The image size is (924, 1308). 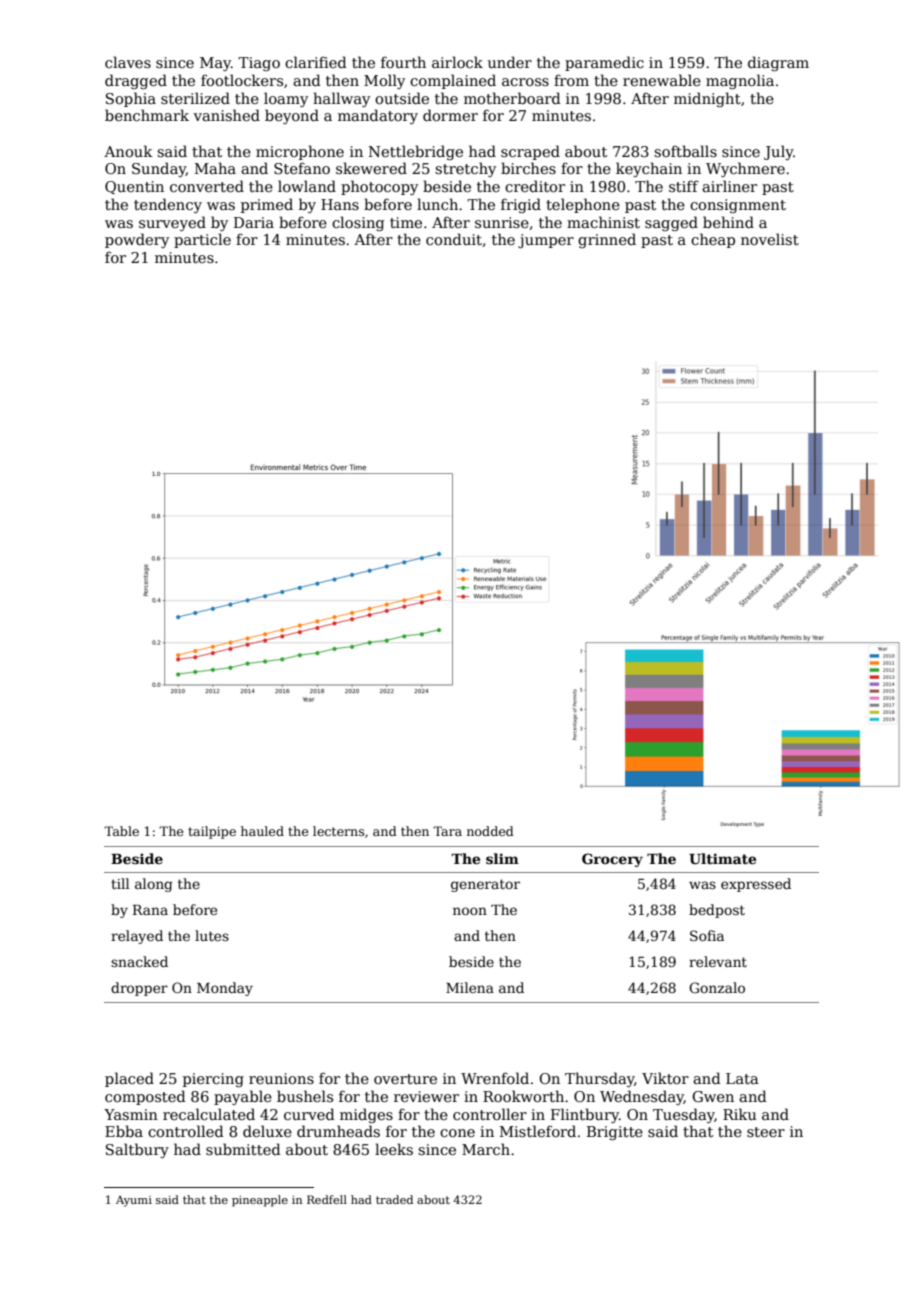 I want to click on Wychmere, so click(x=745, y=169).
